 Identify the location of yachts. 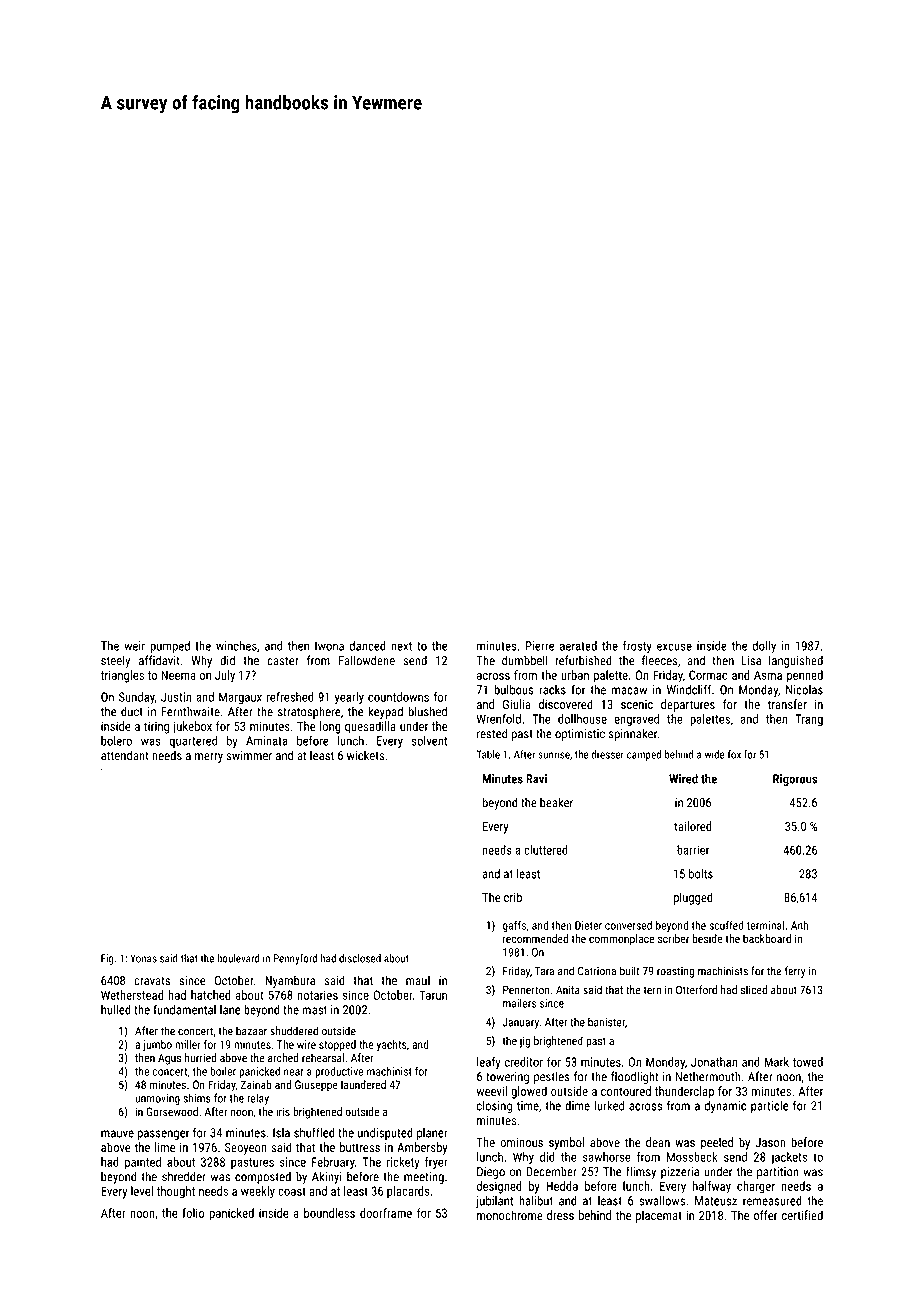
(392, 1046).
